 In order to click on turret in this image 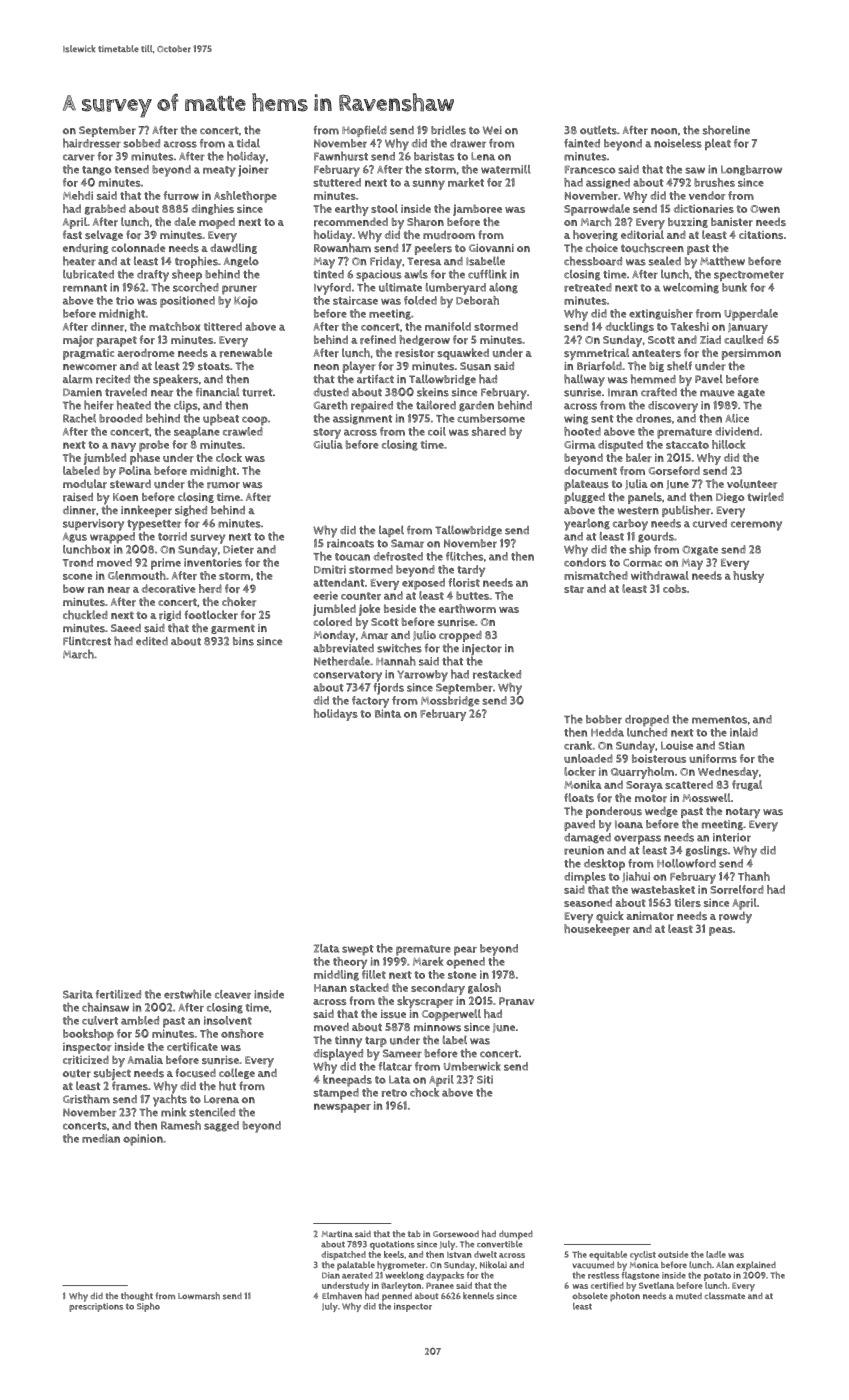, I will do `click(257, 393)`.
